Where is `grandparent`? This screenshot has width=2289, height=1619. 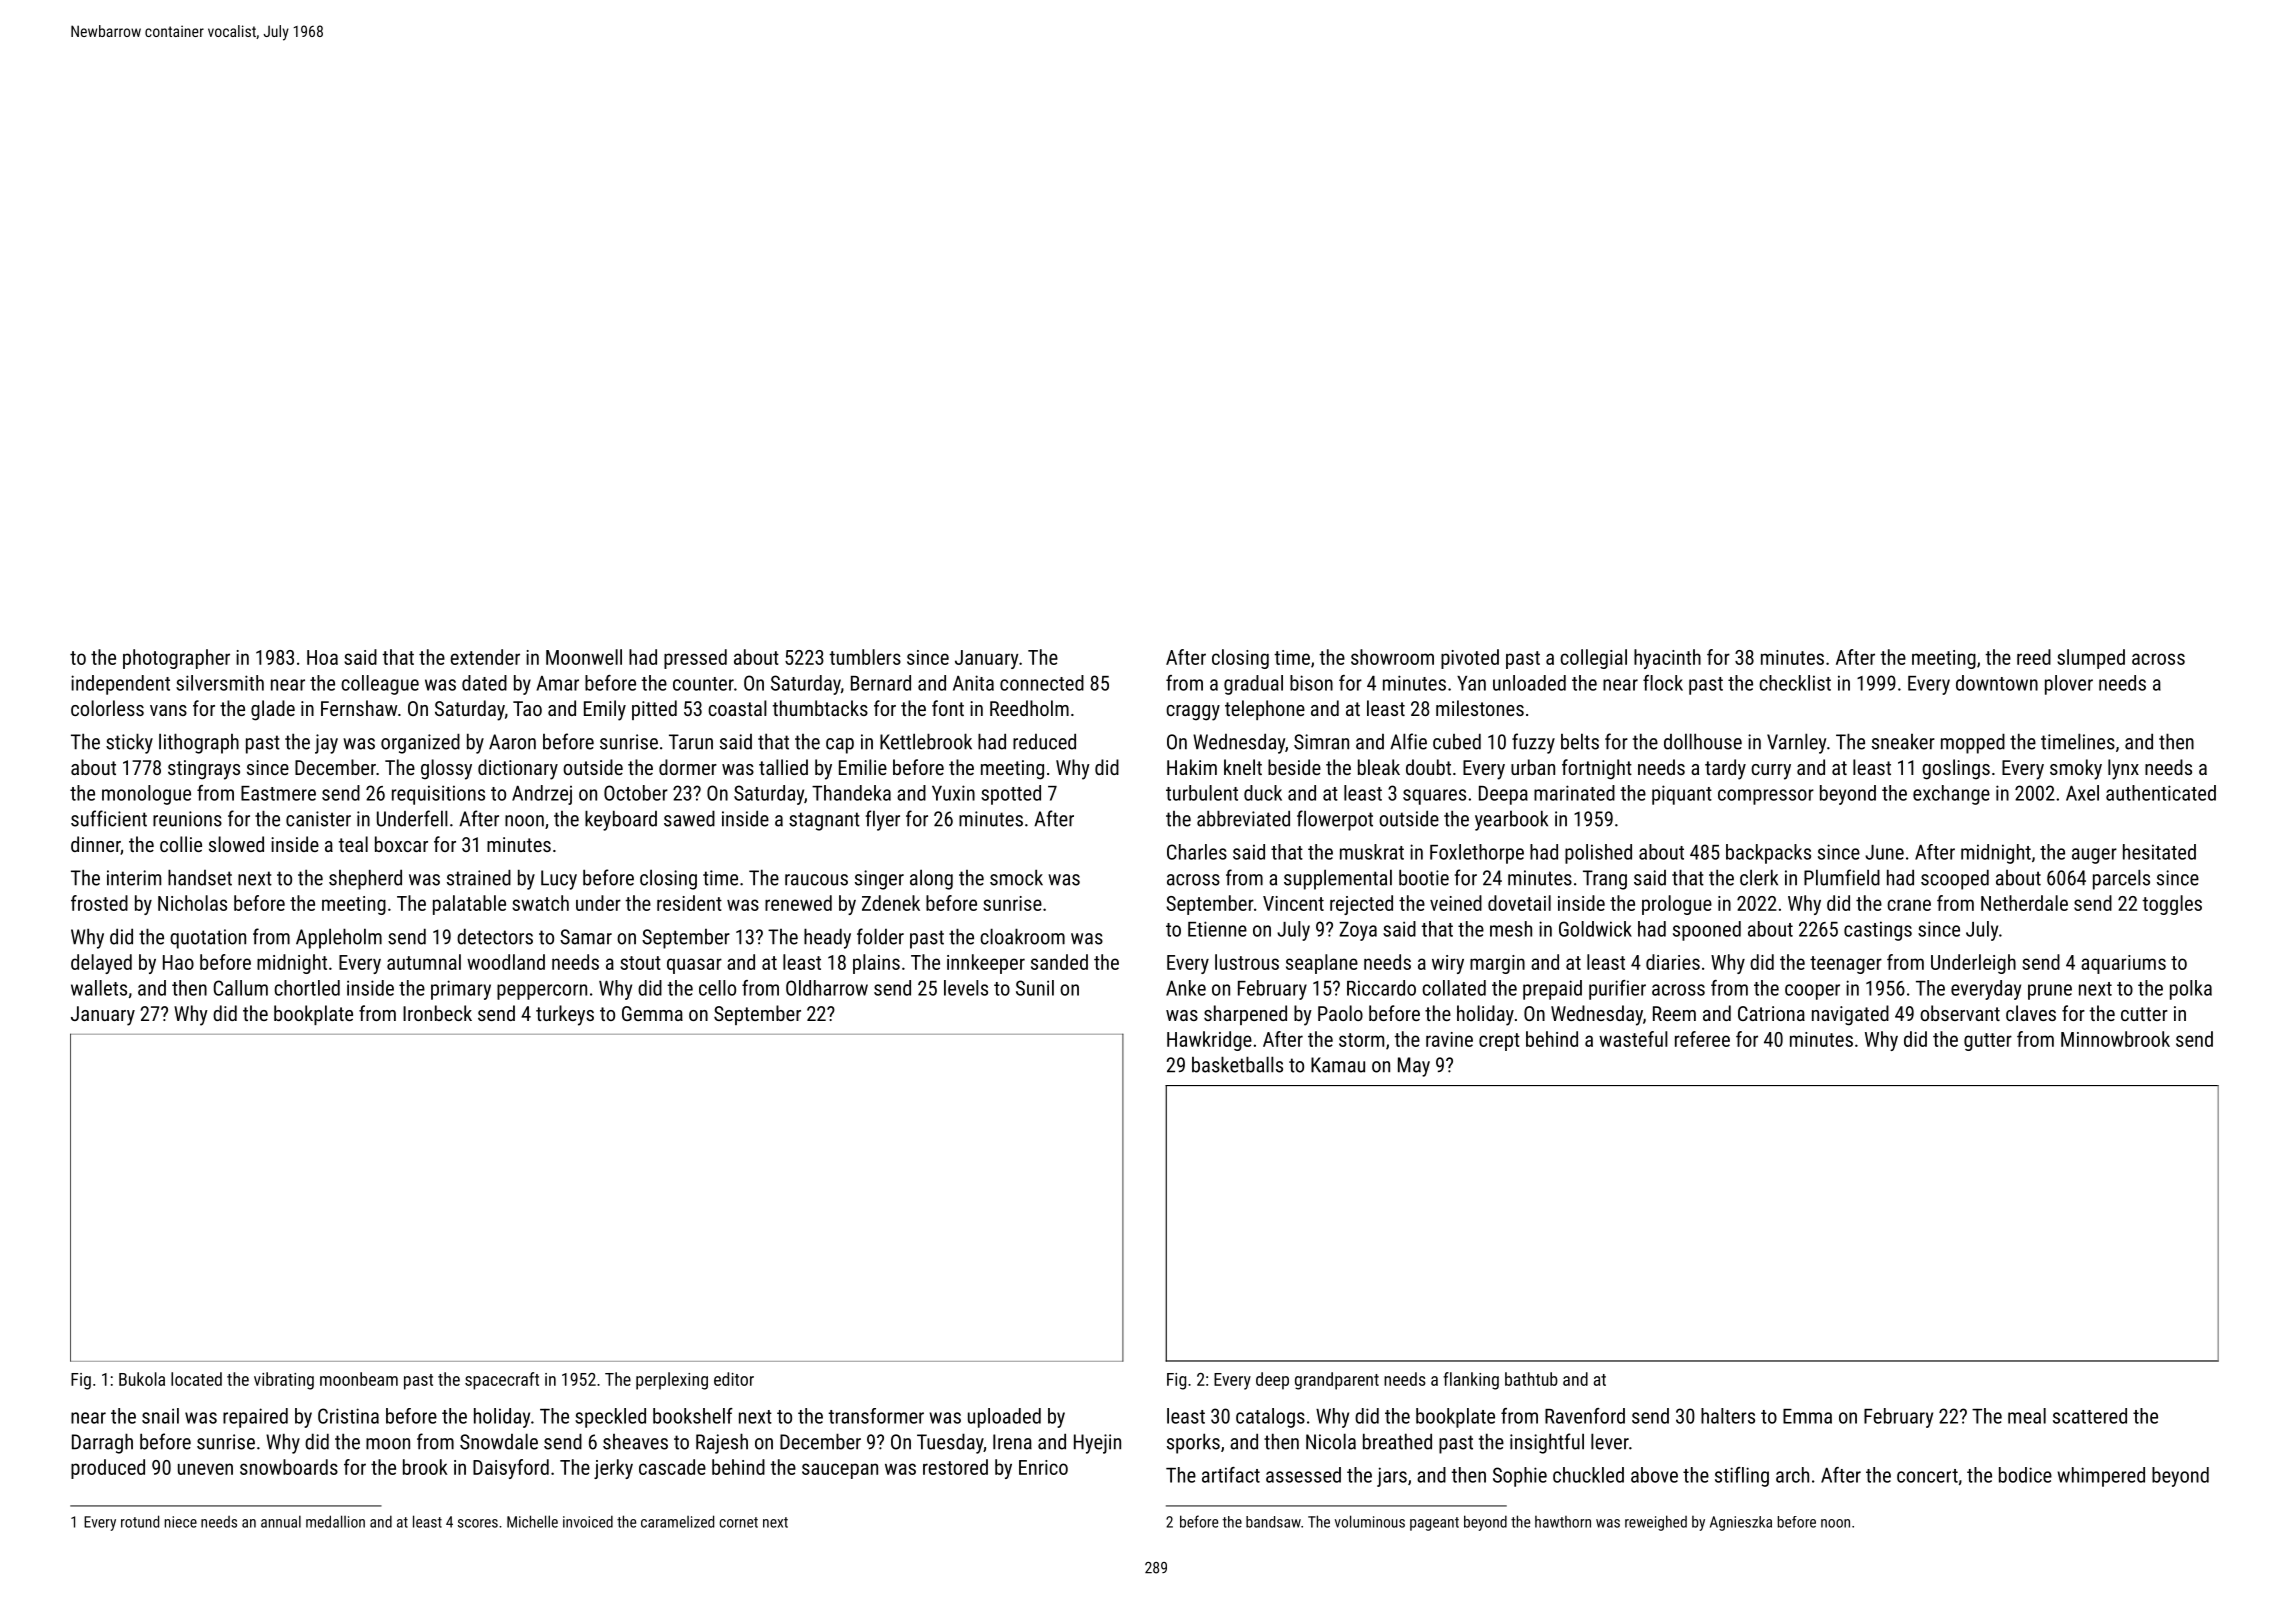 grandparent is located at coordinates (1337, 1381).
